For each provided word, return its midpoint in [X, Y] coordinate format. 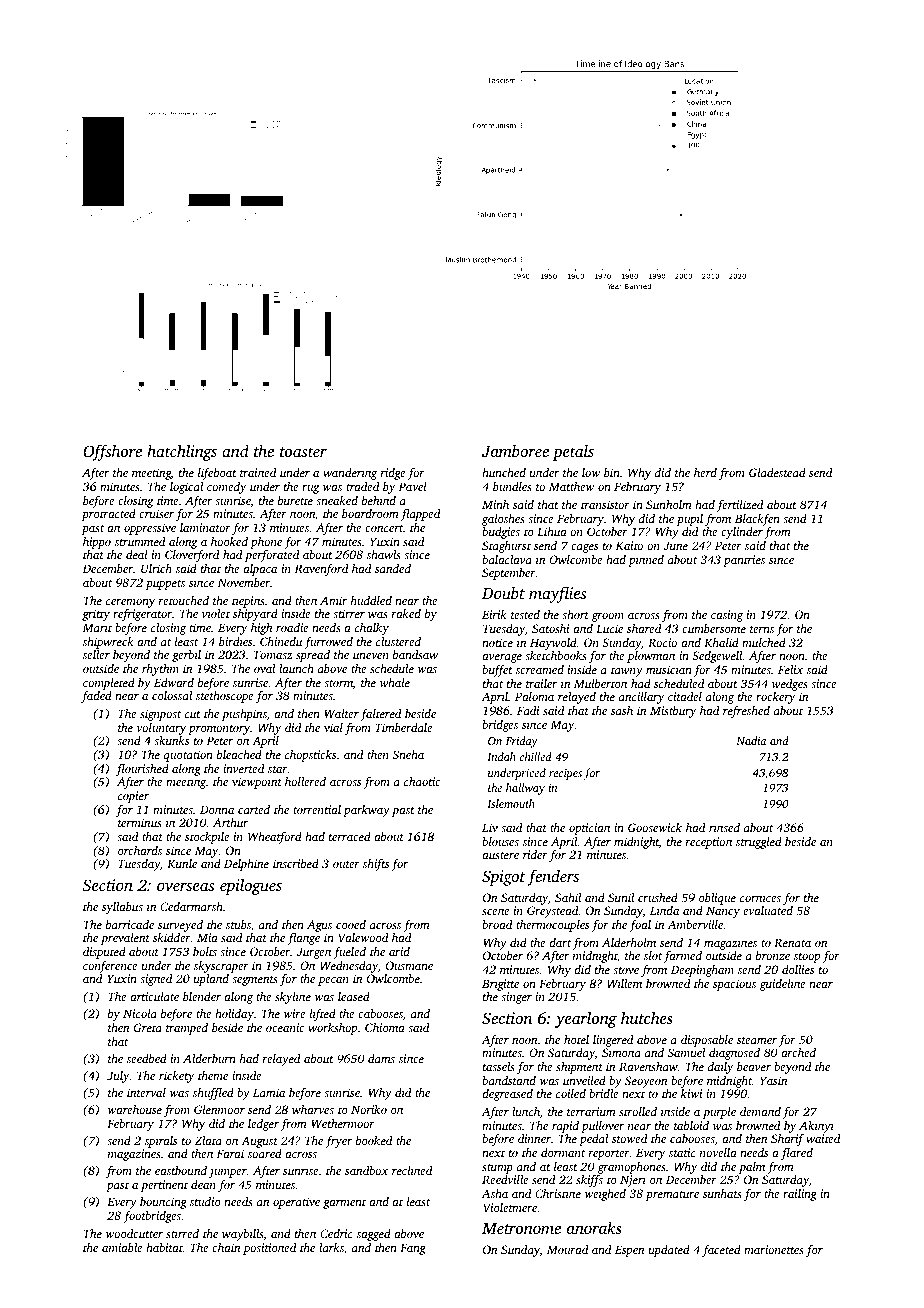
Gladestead [777, 472]
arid [399, 951]
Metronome [521, 1228]
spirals [161, 1142]
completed [109, 684]
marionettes [774, 1249]
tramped [187, 1029]
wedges [790, 685]
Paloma [534, 696]
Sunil [621, 897]
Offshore [112, 452]
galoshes [503, 520]
